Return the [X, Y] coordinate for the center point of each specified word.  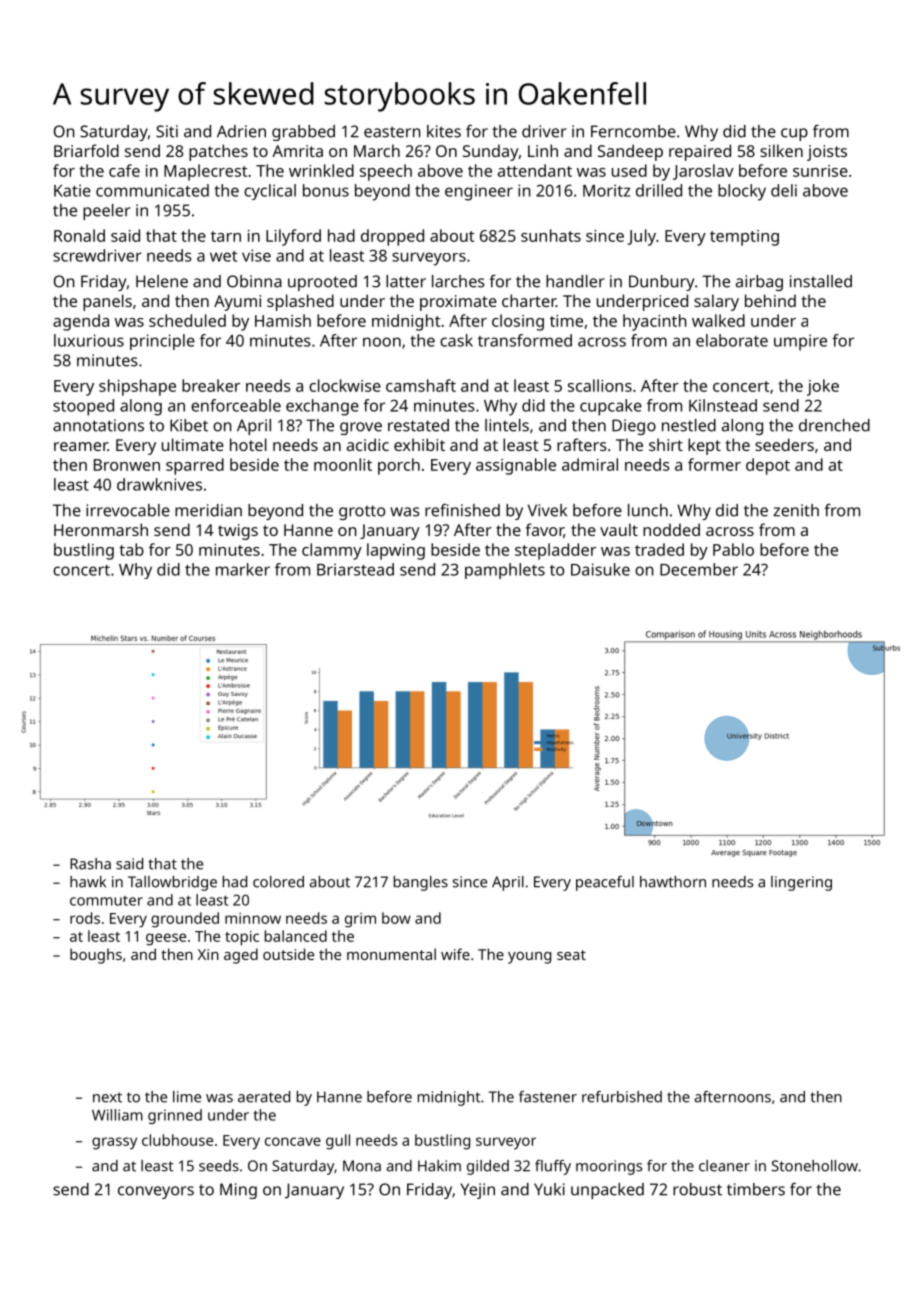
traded [659, 549]
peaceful [605, 883]
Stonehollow [815, 1166]
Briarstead [355, 569]
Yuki [549, 1189]
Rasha [90, 864]
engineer [479, 192]
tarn [226, 236]
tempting [744, 238]
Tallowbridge [172, 883]
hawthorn [673, 882]
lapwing [396, 551]
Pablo [733, 549]
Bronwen [127, 465]
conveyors [156, 1192]
